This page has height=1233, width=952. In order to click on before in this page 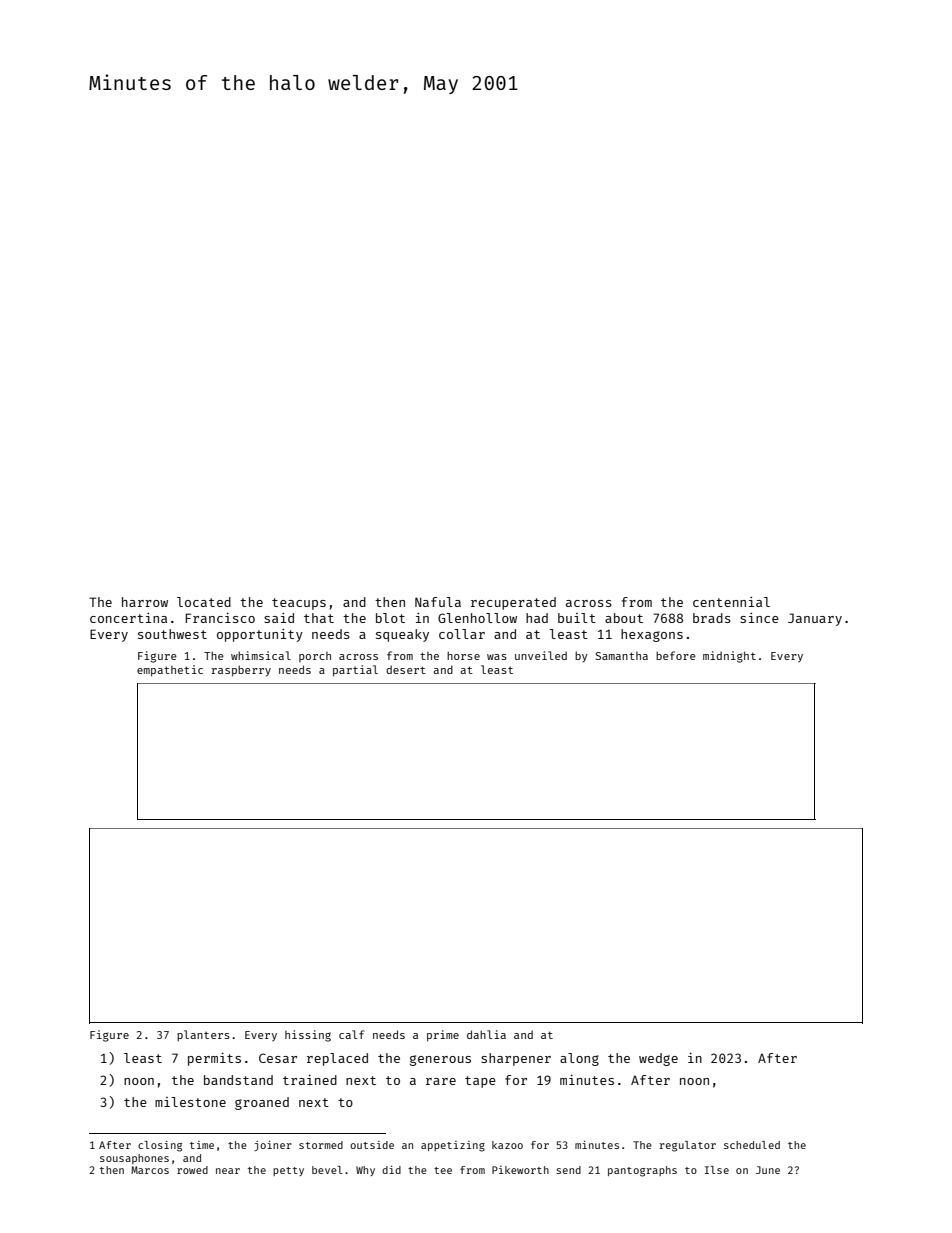, I will do `click(676, 655)`.
